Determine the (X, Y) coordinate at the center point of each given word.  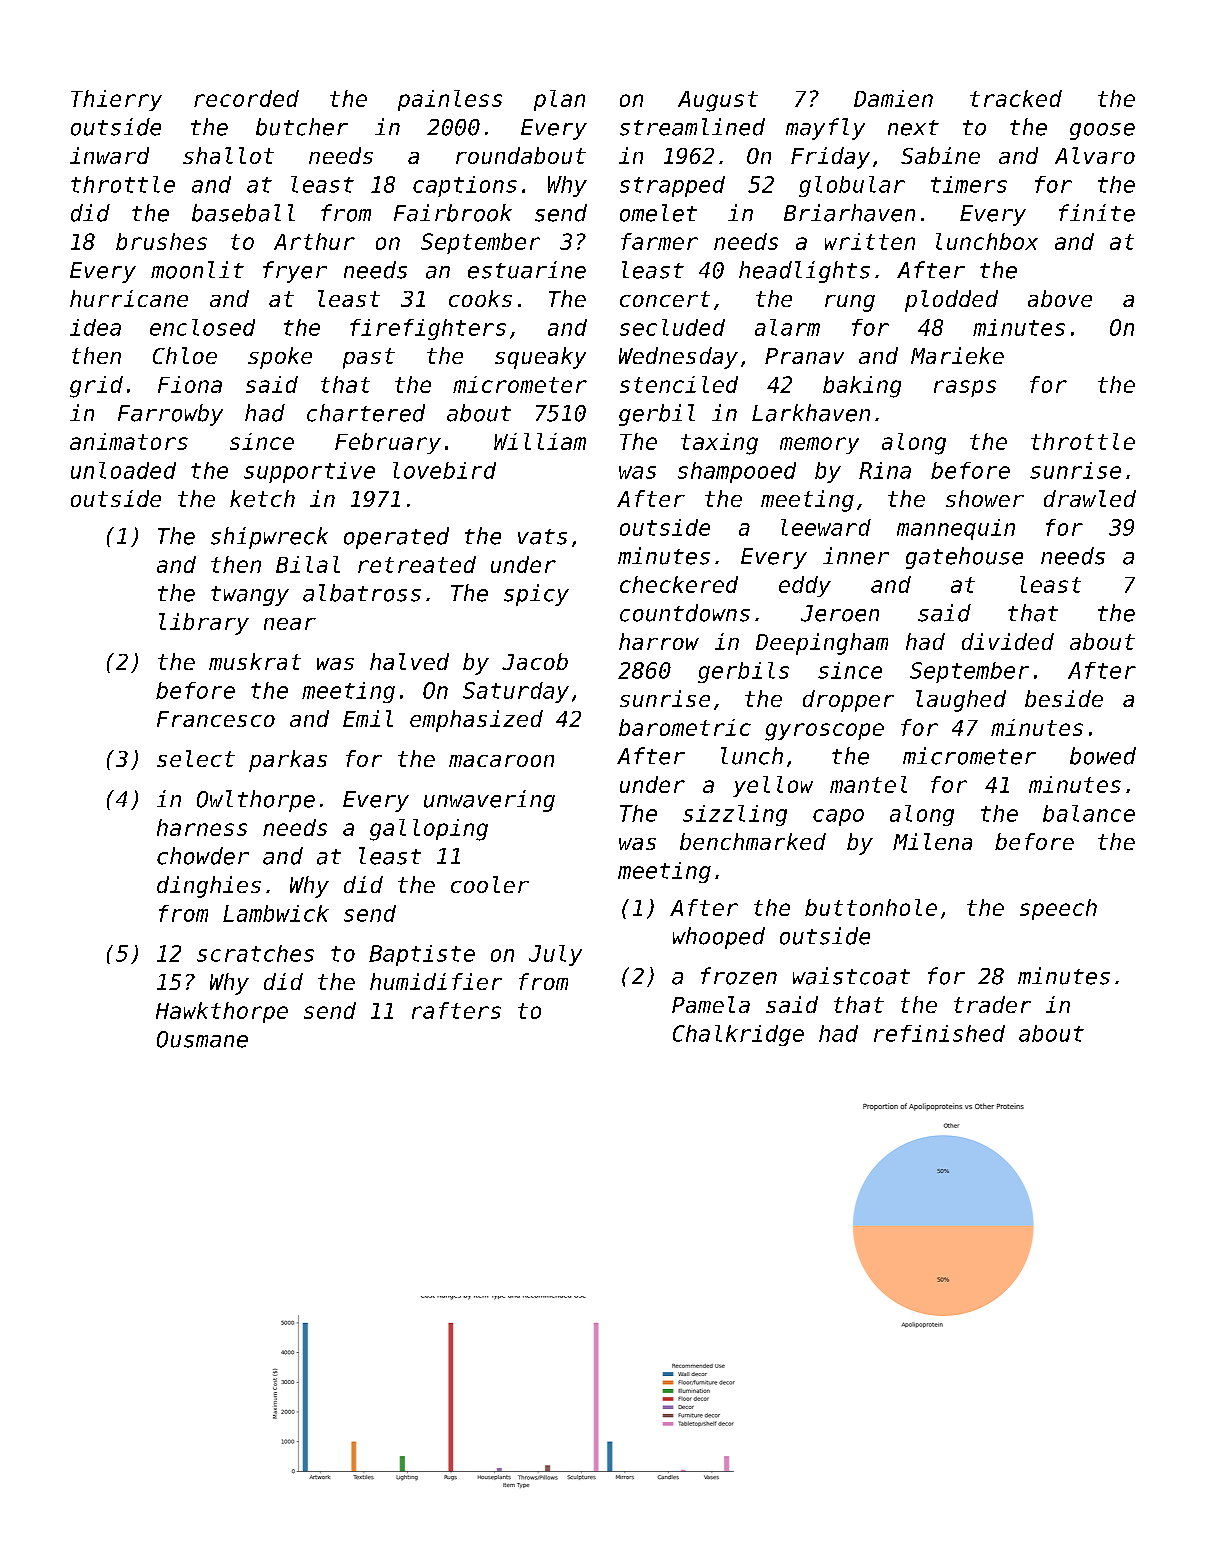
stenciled (679, 384)
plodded (951, 301)
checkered (679, 584)
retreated (417, 564)
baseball (243, 213)
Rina (885, 470)
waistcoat (851, 976)
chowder (203, 856)
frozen (739, 976)
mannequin (956, 529)
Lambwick (276, 913)
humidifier (436, 981)
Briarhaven (849, 213)
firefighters (428, 329)
